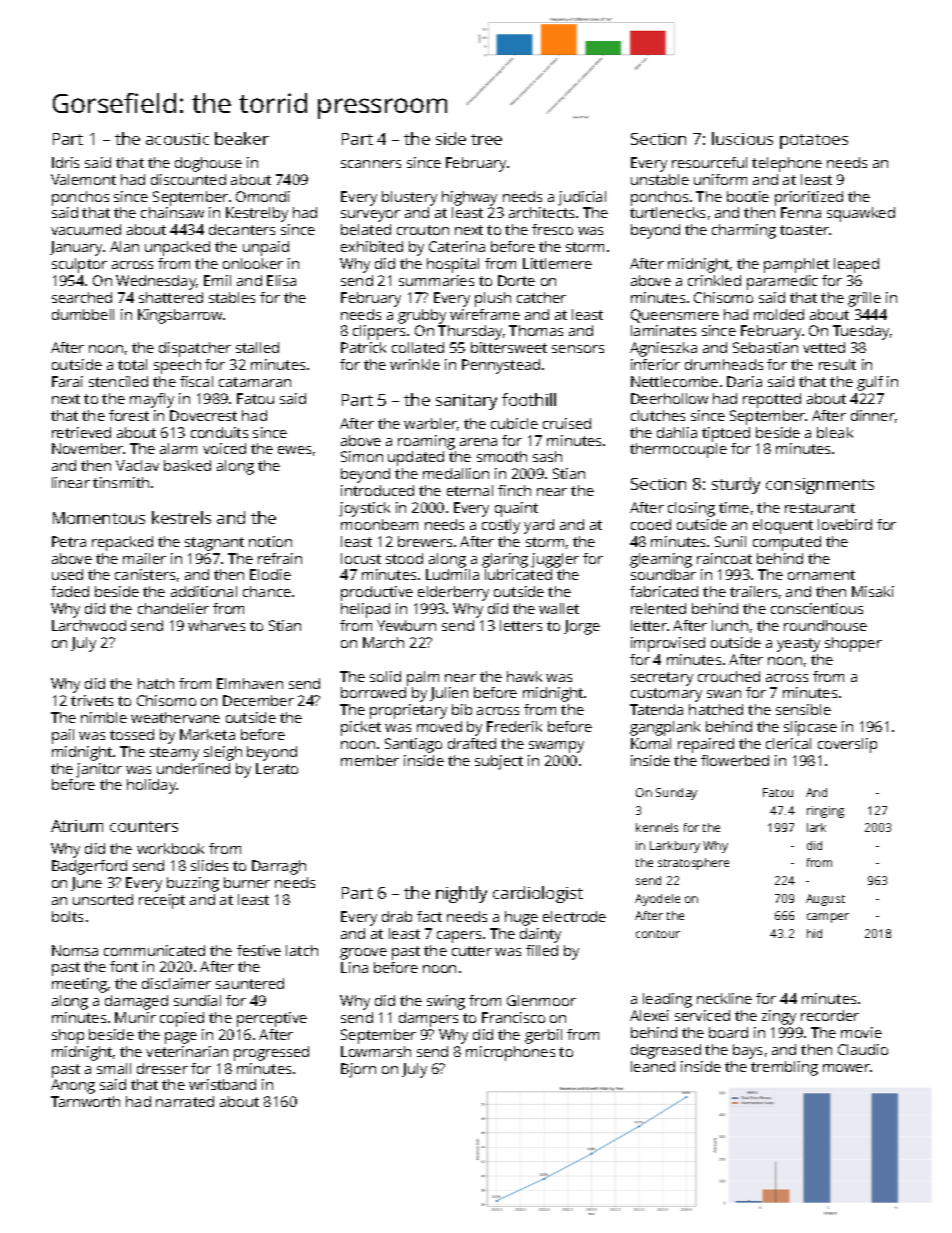 The width and height of the screenshot is (952, 1233). Describe the element at coordinates (99, 770) in the screenshot. I see `janitor` at that location.
